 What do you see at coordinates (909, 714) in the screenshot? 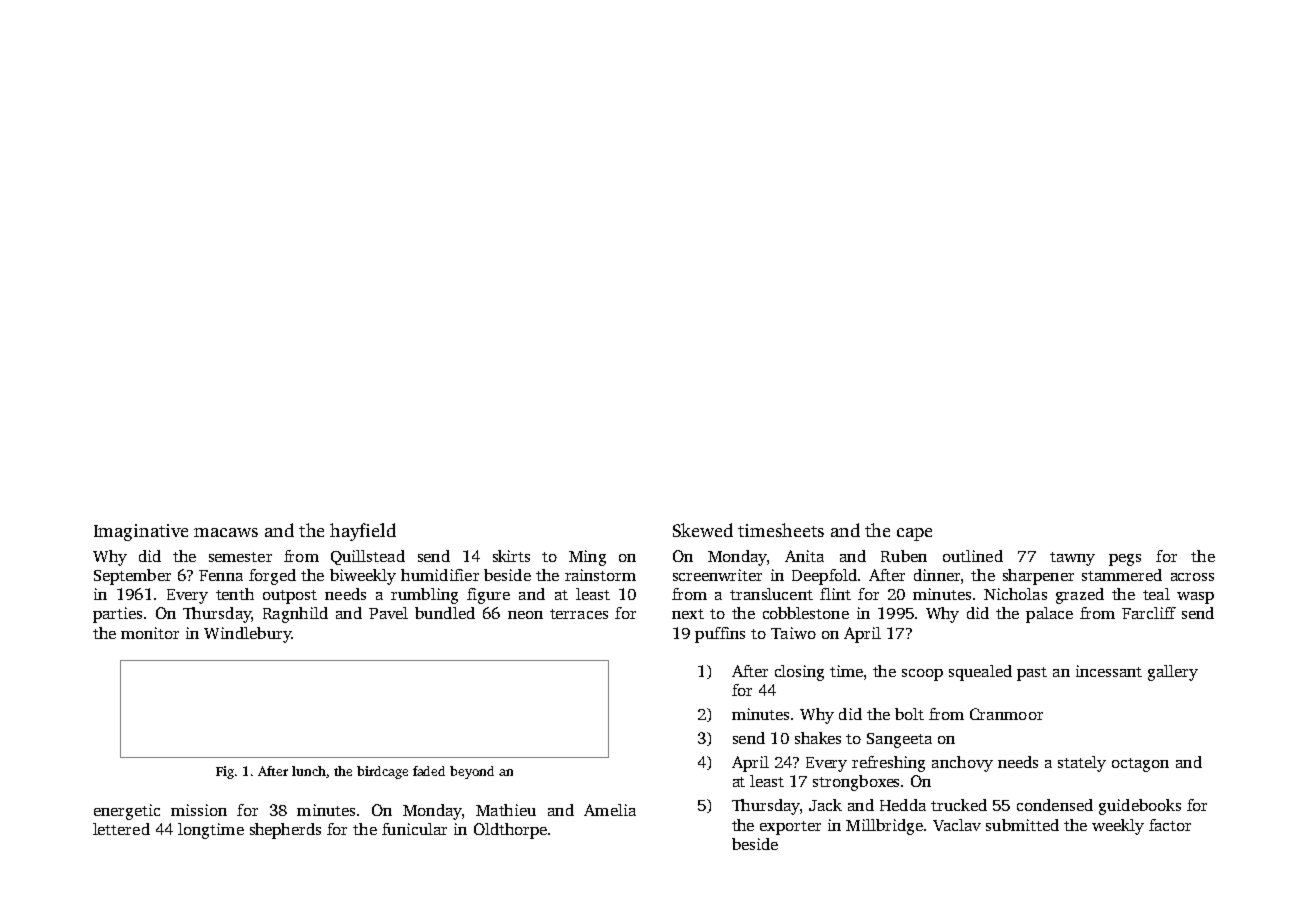
I see `bolt` at bounding box center [909, 714].
